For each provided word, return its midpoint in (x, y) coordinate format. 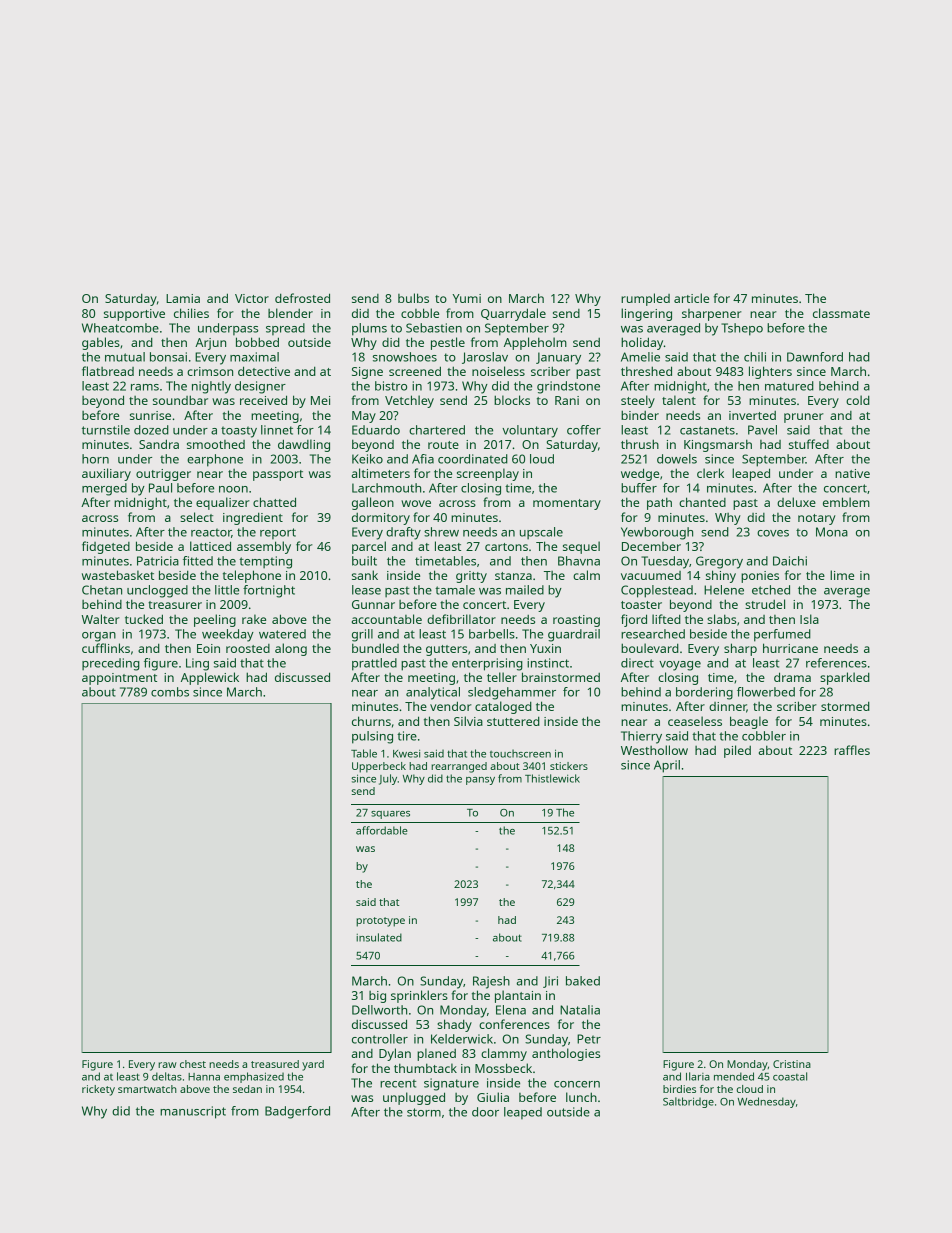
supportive (134, 315)
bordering (704, 693)
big (377, 997)
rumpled (645, 299)
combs (170, 692)
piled (737, 751)
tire (407, 736)
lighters (770, 372)
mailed (525, 590)
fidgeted (106, 547)
